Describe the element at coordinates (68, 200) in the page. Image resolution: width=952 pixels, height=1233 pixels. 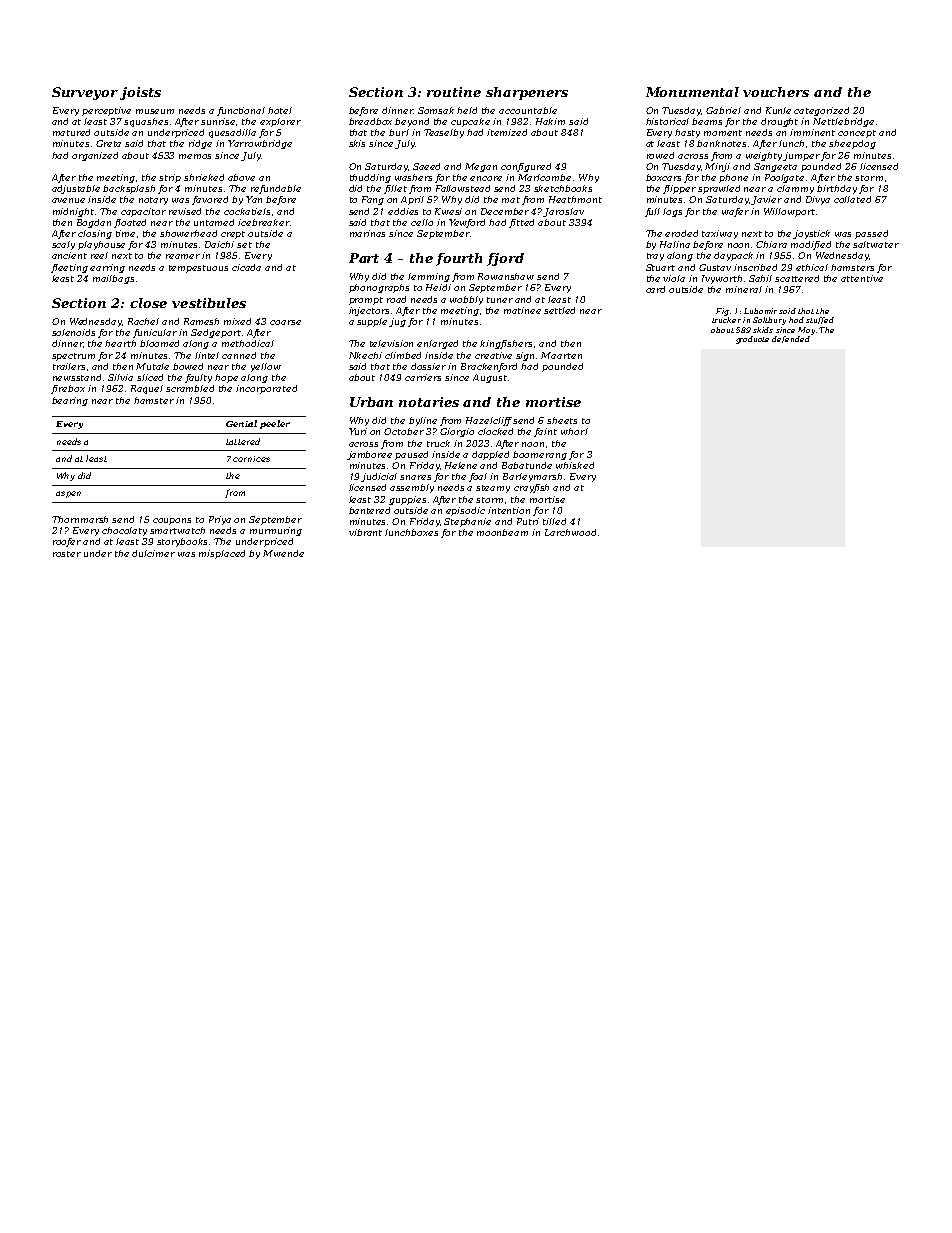
I see `avenue` at that location.
